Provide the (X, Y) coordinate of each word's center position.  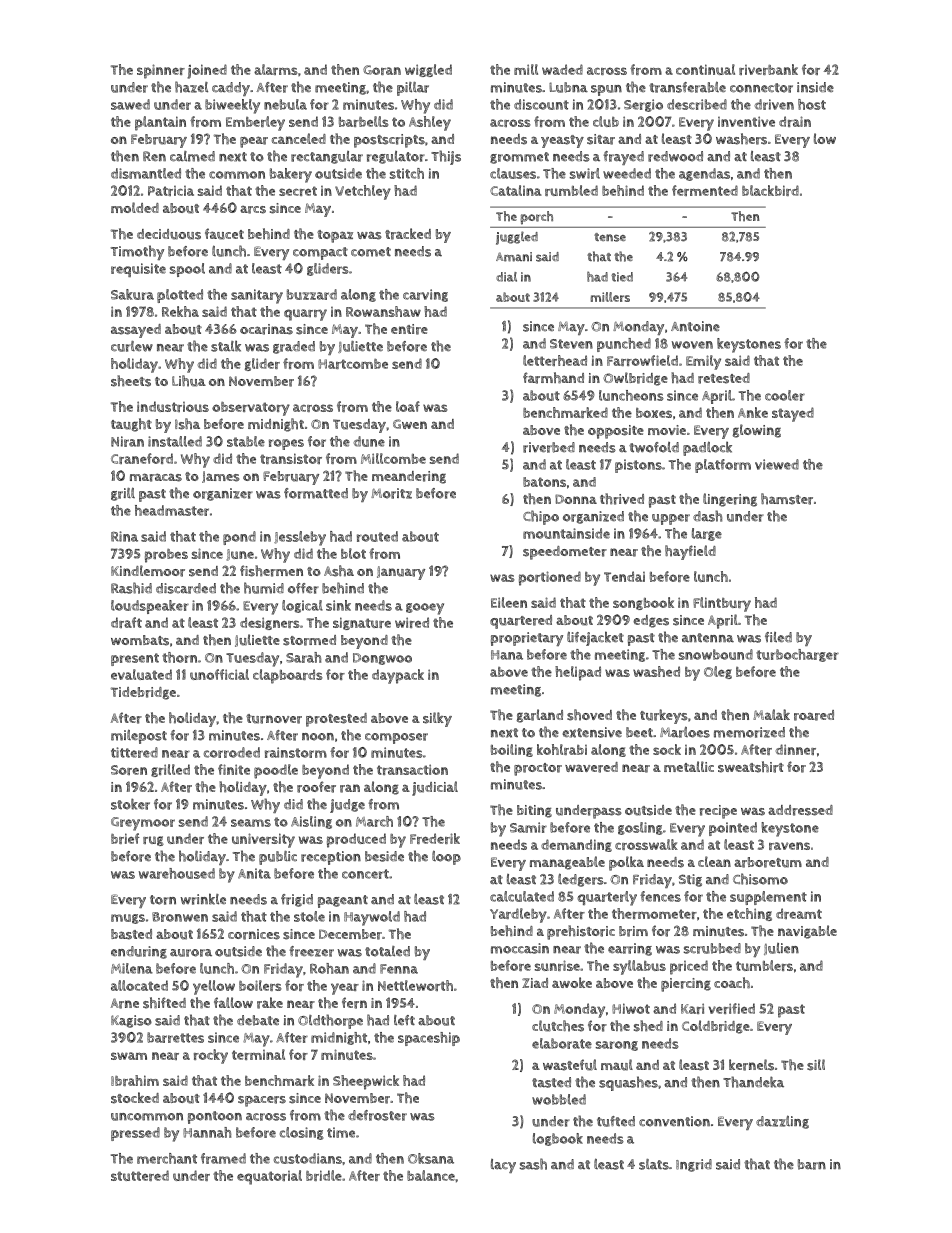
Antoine (695, 326)
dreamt (799, 913)
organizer (223, 494)
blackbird (770, 190)
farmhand (553, 378)
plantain (160, 123)
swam (129, 1056)
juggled (517, 238)
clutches (558, 1026)
